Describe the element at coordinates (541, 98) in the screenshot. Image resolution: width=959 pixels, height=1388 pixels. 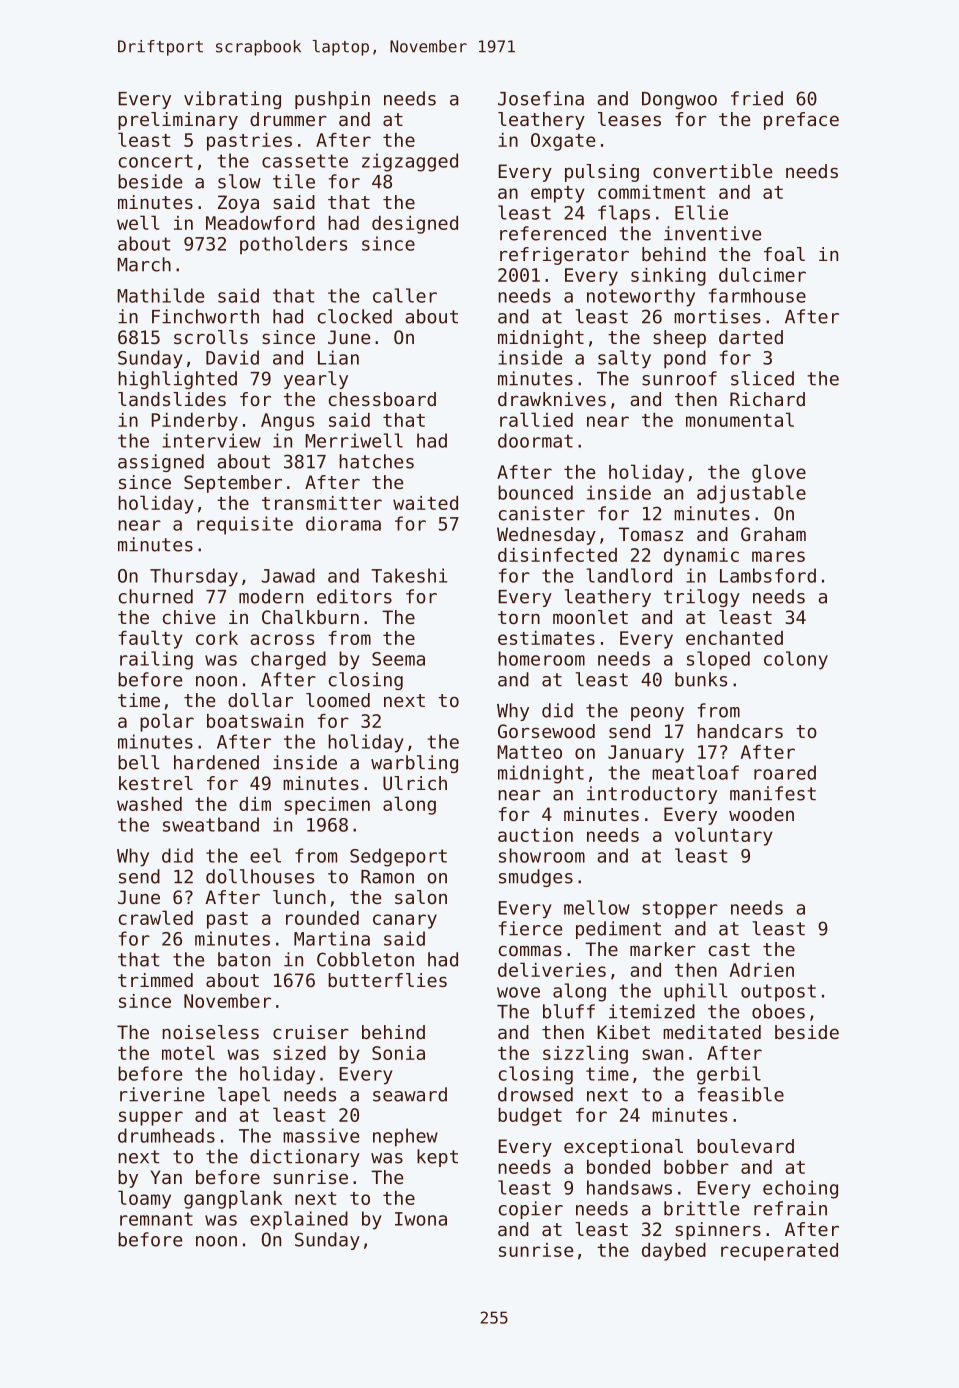
I see `Josefina` at that location.
